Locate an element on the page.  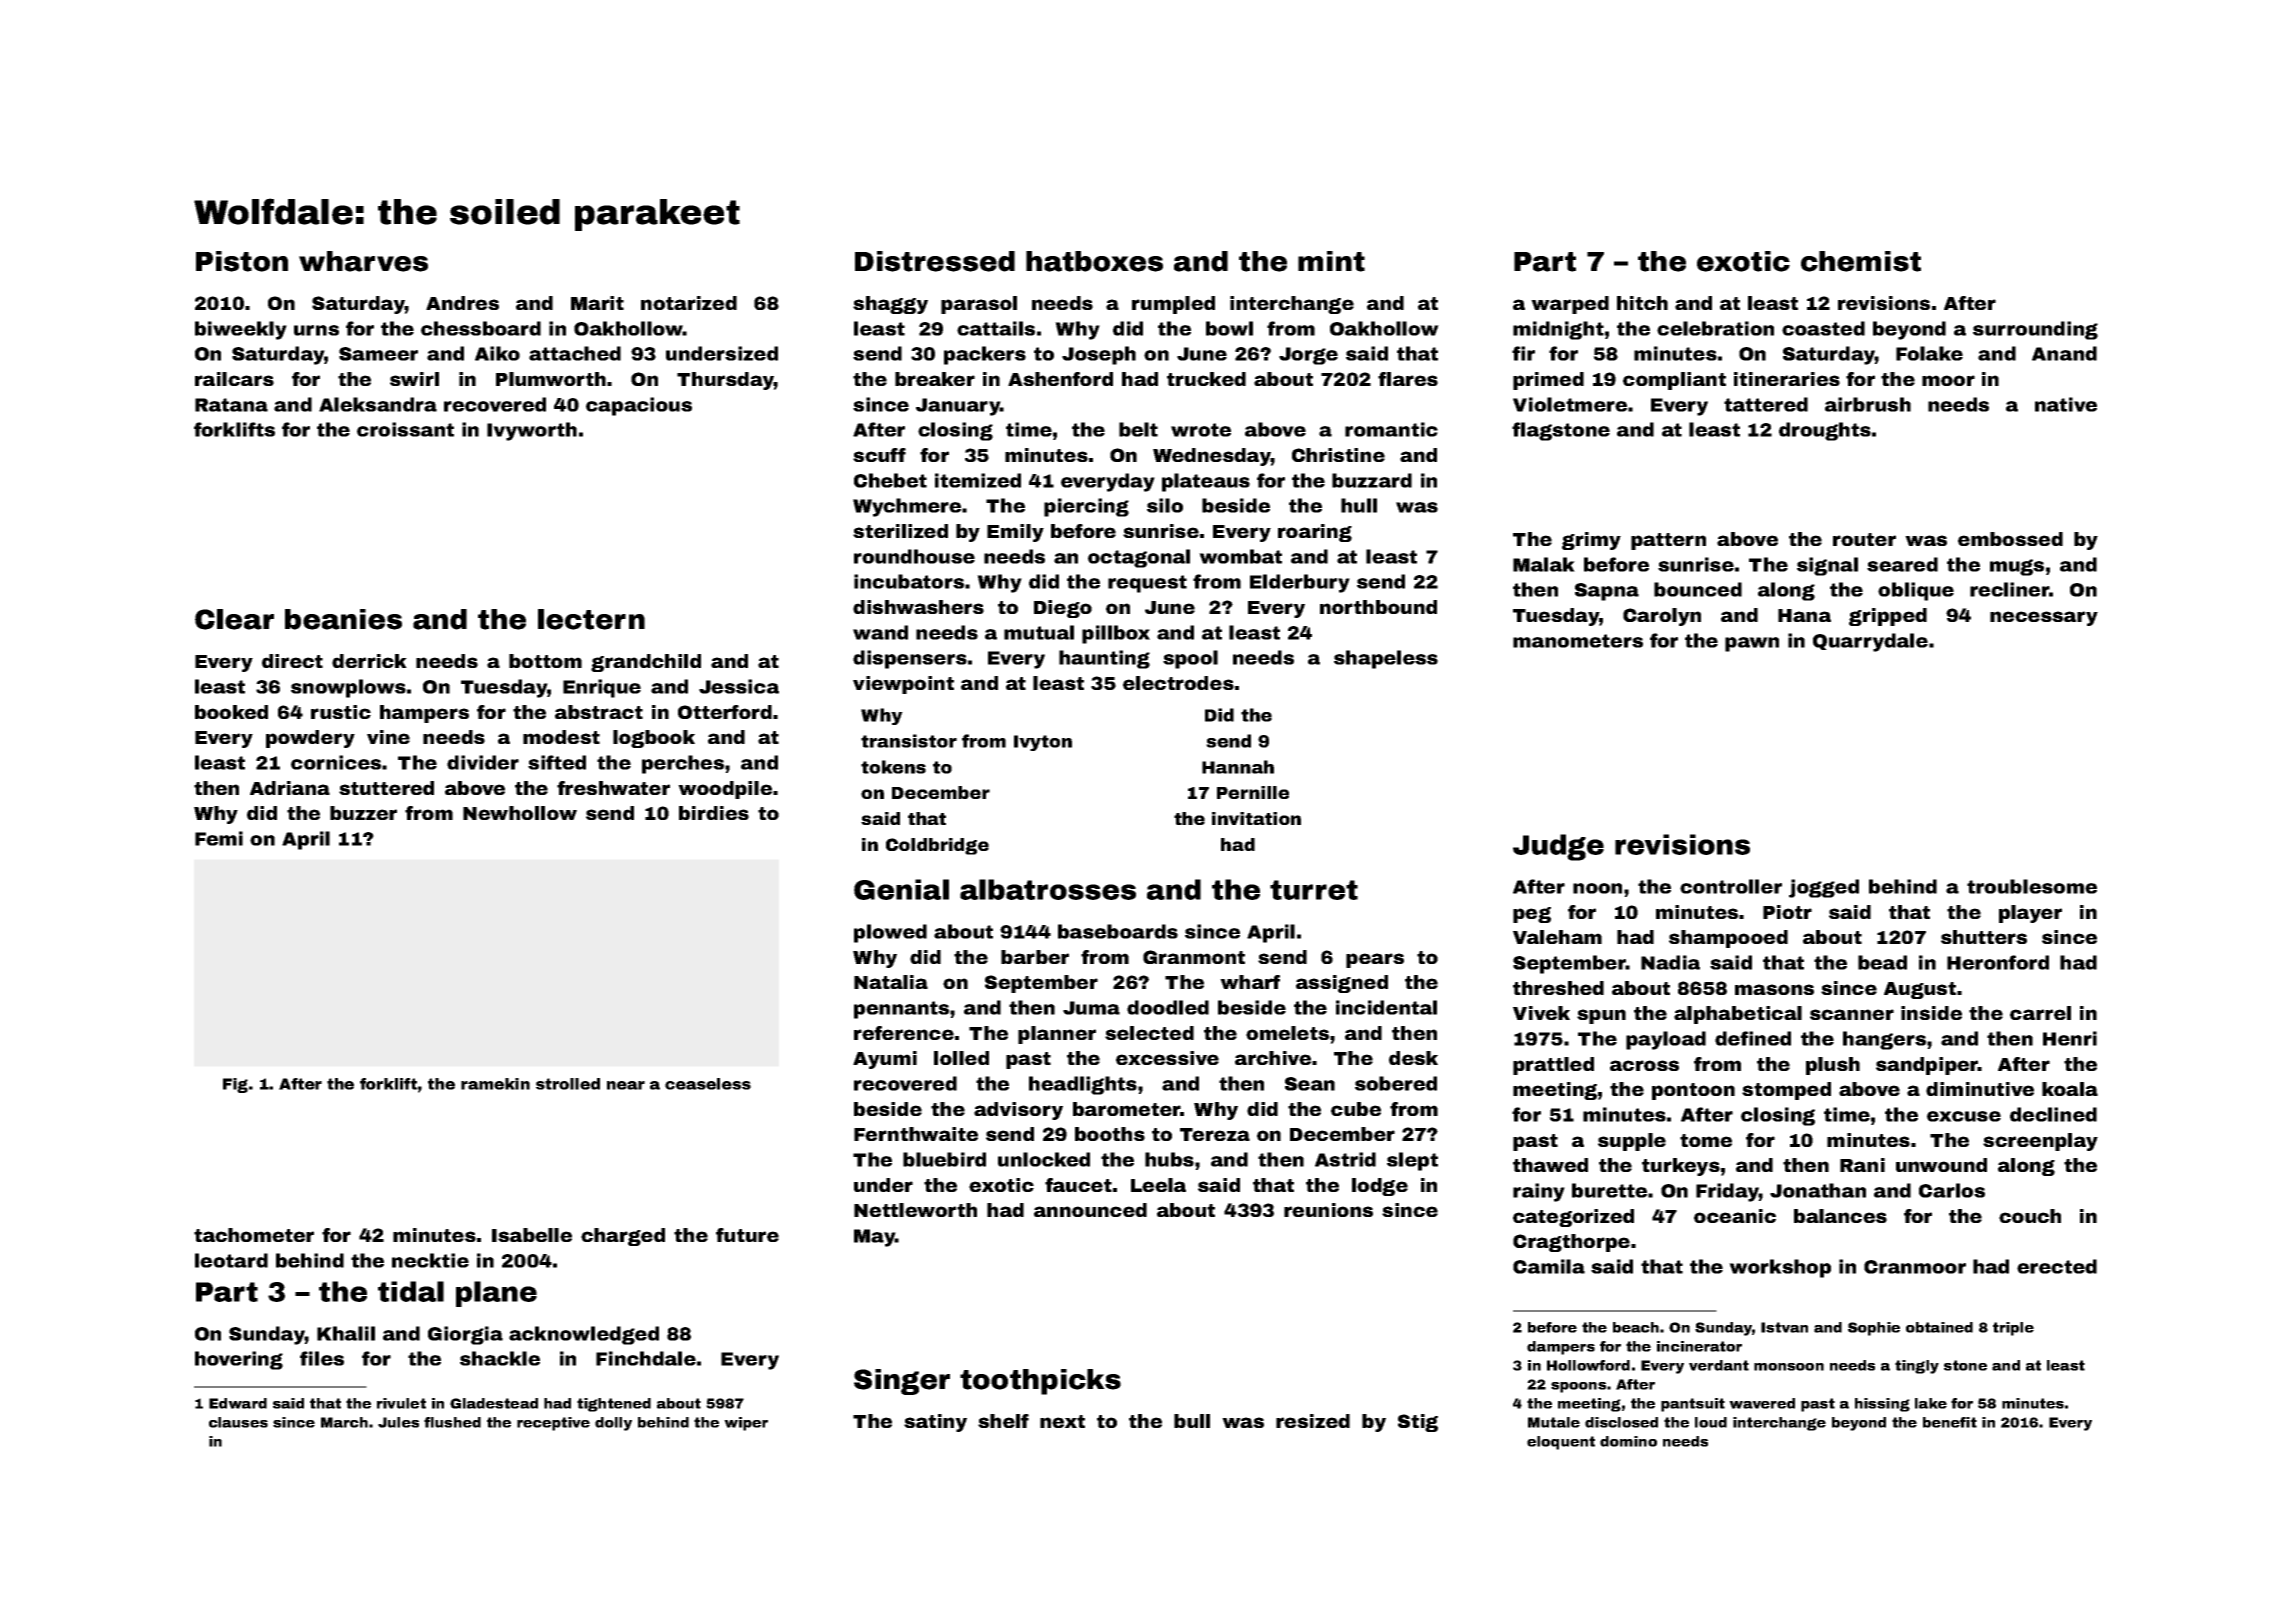
Marit is located at coordinates (597, 303).
